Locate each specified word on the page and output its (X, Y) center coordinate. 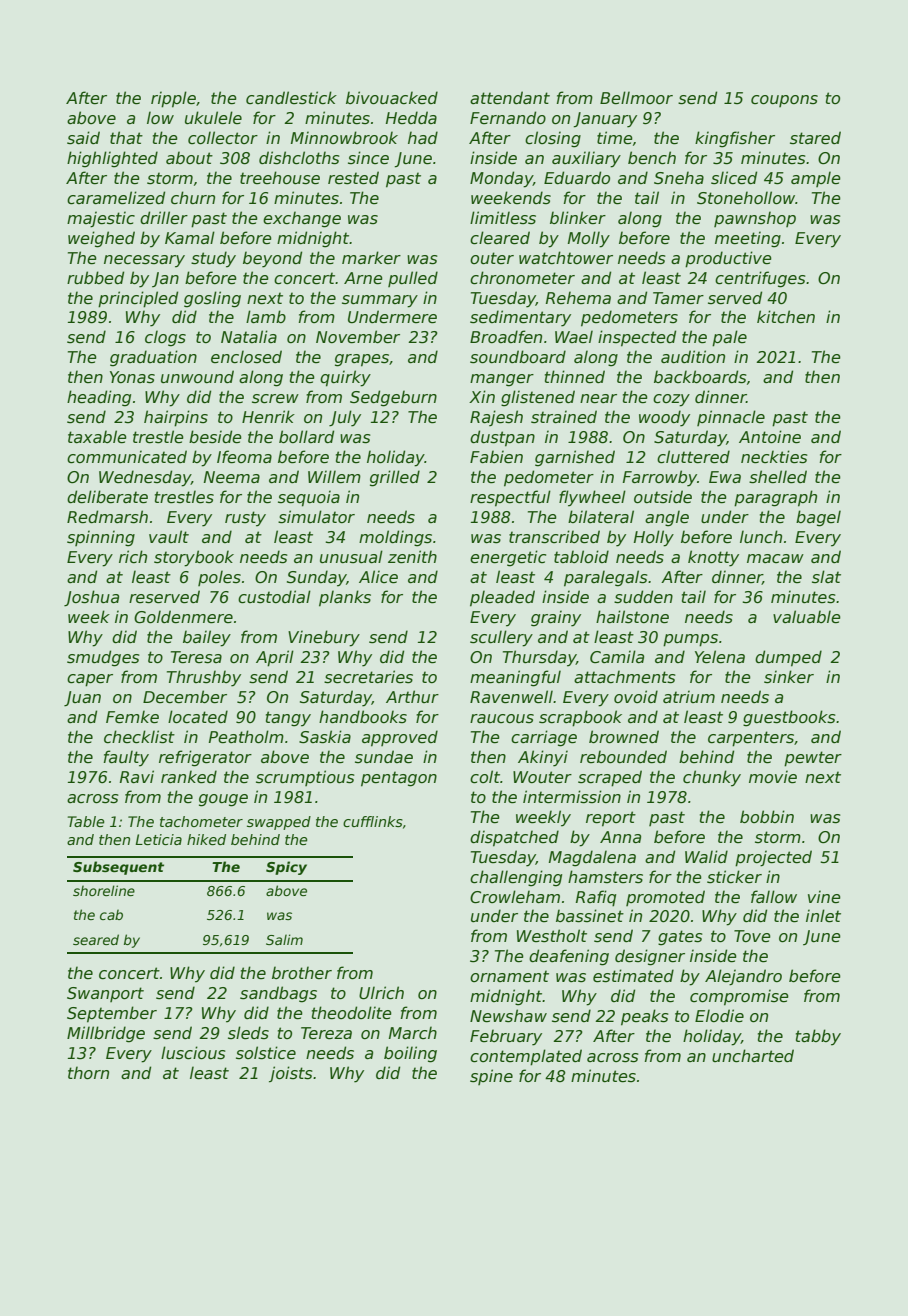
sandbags (278, 994)
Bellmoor (636, 98)
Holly (654, 538)
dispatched (514, 838)
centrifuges (760, 279)
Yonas (132, 377)
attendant (510, 98)
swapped (279, 823)
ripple (173, 99)
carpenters (751, 739)
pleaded (502, 598)
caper (90, 680)
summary (380, 301)
